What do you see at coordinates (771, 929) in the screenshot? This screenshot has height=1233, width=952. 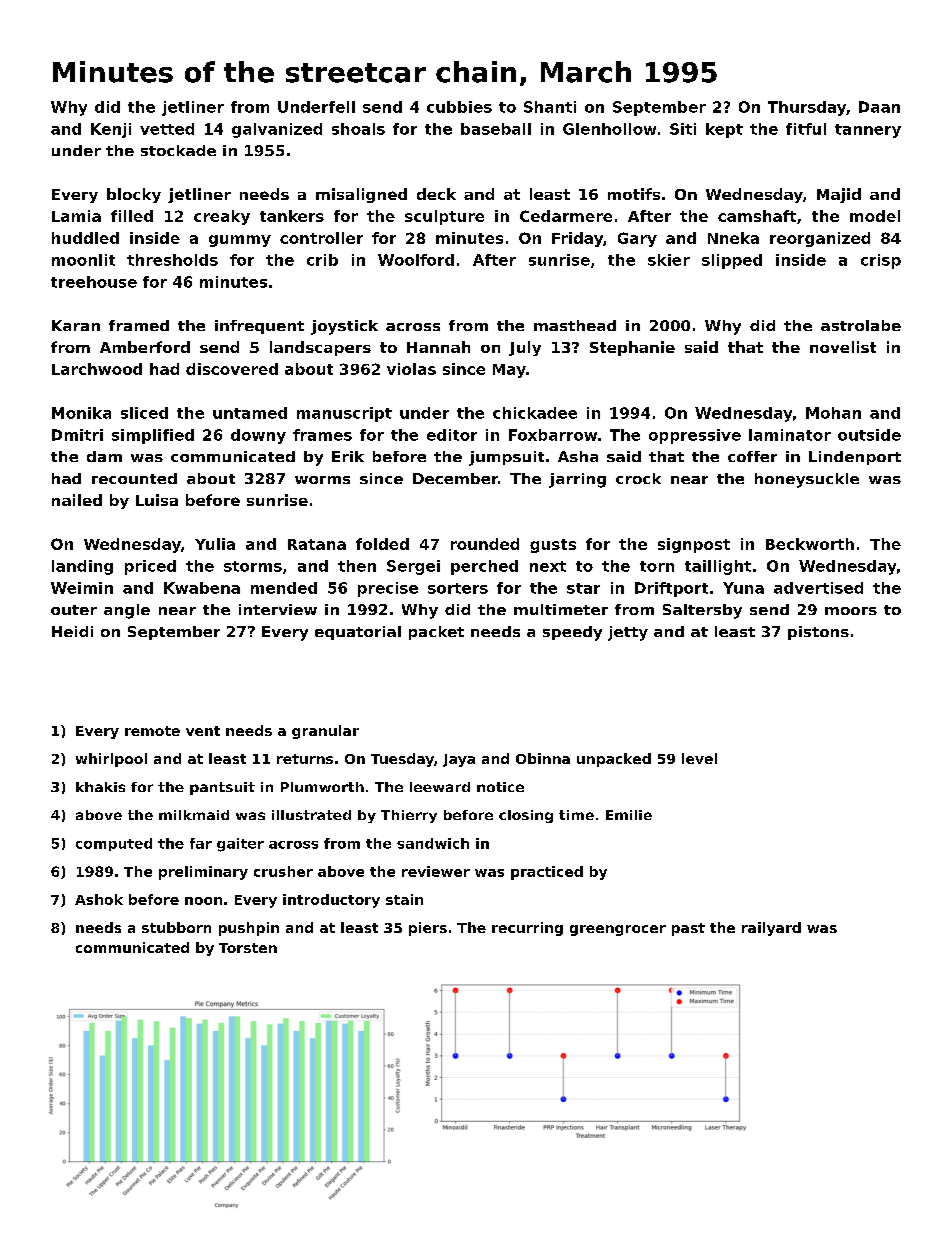 I see `railyard` at bounding box center [771, 929].
